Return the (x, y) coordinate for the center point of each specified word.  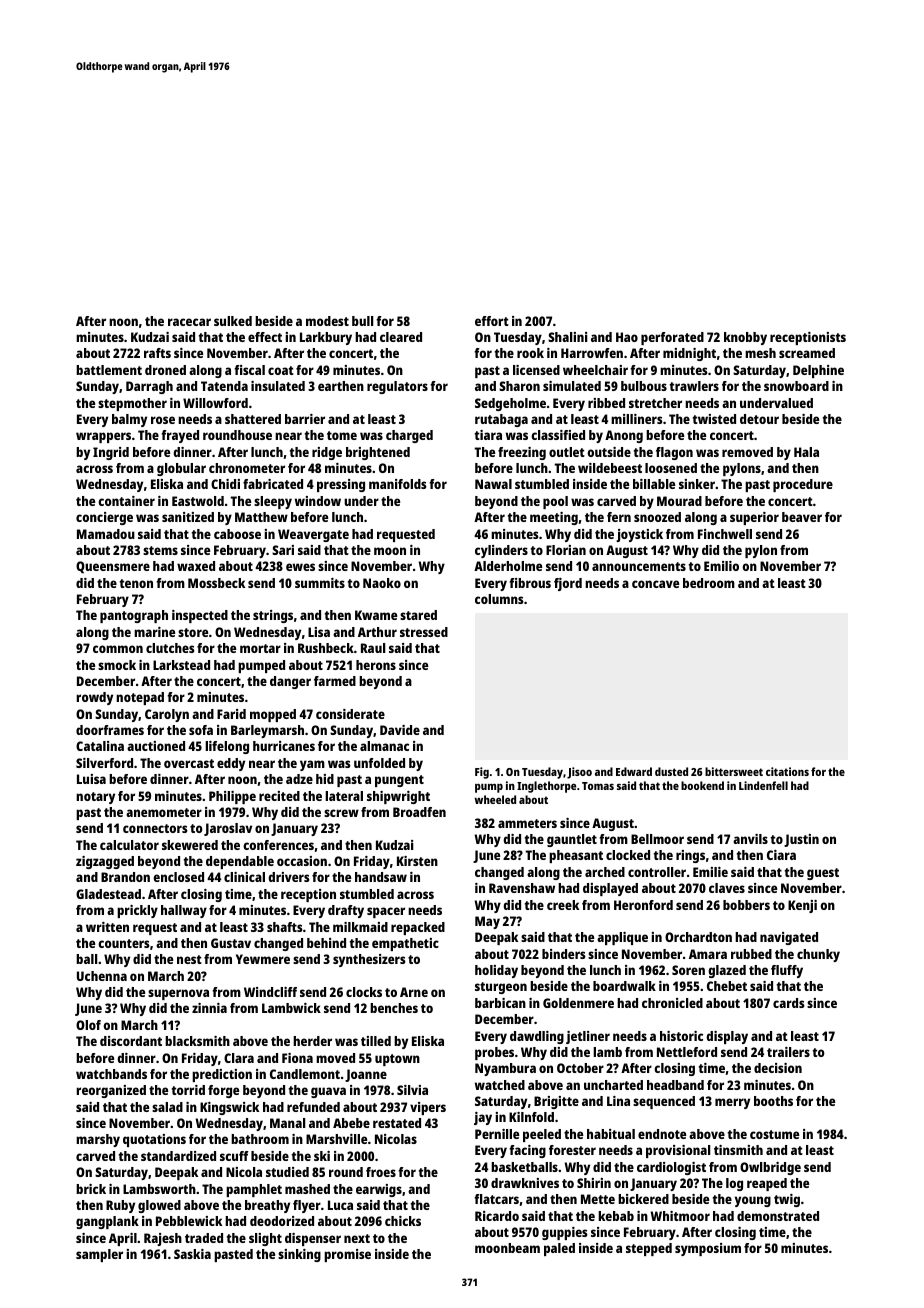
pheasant (576, 856)
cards (789, 1003)
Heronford (643, 905)
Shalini (568, 337)
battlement (109, 370)
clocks (364, 992)
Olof (88, 1025)
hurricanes (284, 746)
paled (559, 1249)
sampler (99, 1255)
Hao (627, 337)
